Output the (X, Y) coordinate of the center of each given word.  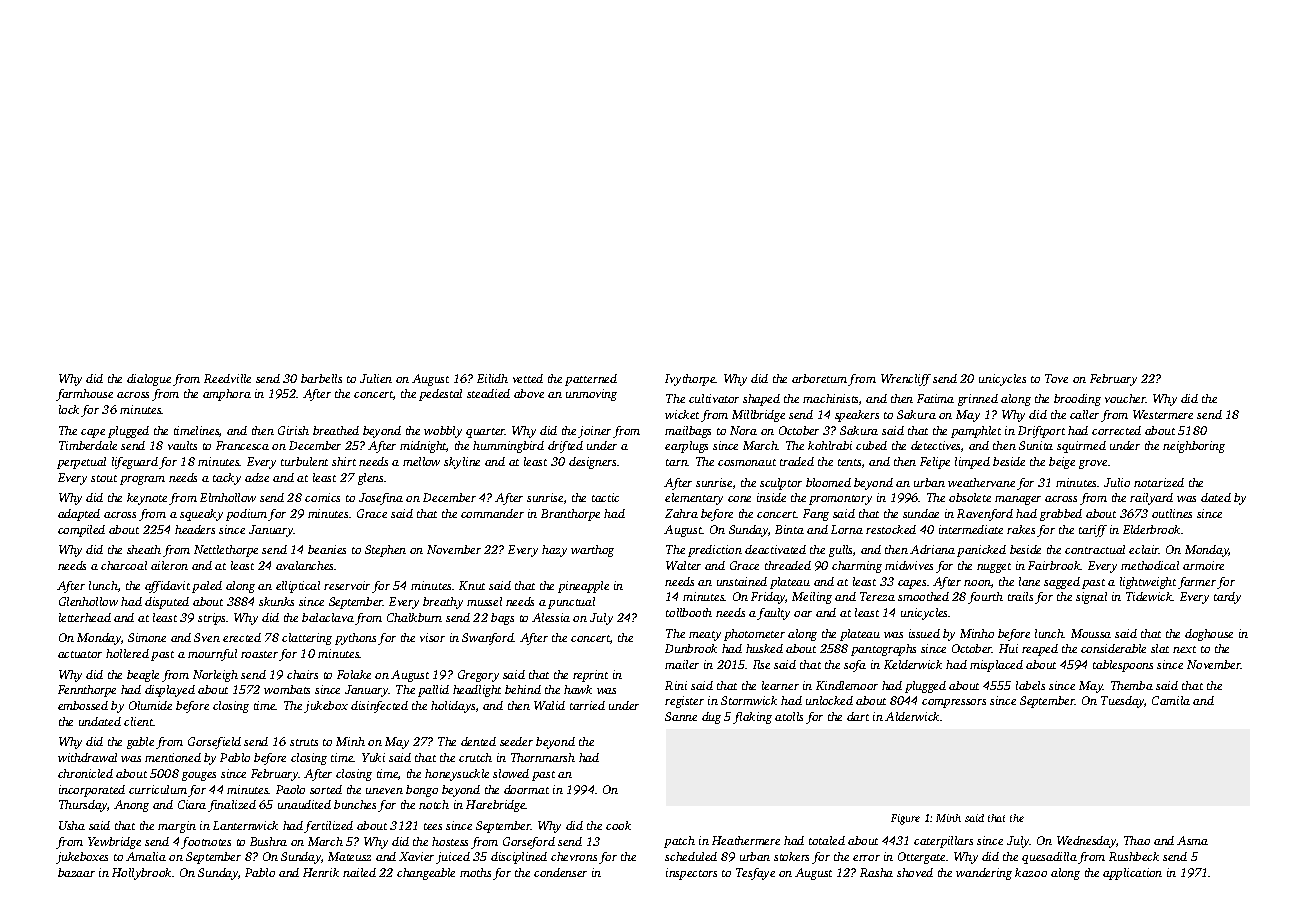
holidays (453, 707)
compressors (954, 703)
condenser (560, 872)
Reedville (227, 378)
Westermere (1163, 414)
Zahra (681, 513)
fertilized (328, 827)
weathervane (981, 482)
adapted (79, 515)
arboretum (819, 378)
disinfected (379, 707)
